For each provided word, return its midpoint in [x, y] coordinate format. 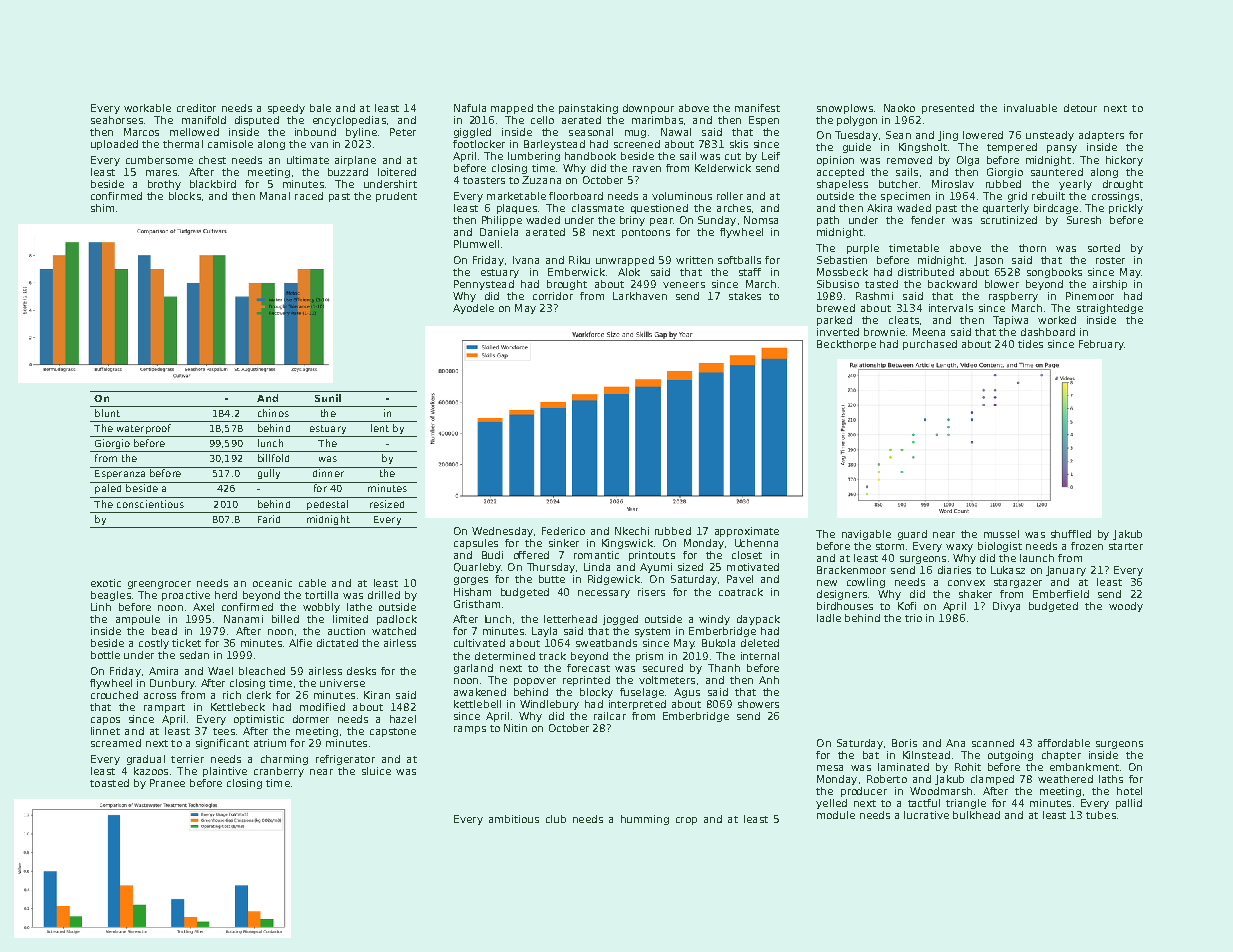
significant [222, 744]
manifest [757, 108]
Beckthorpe [846, 345]
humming [645, 820]
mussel [1001, 534]
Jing [948, 136]
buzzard [348, 172]
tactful [924, 803]
